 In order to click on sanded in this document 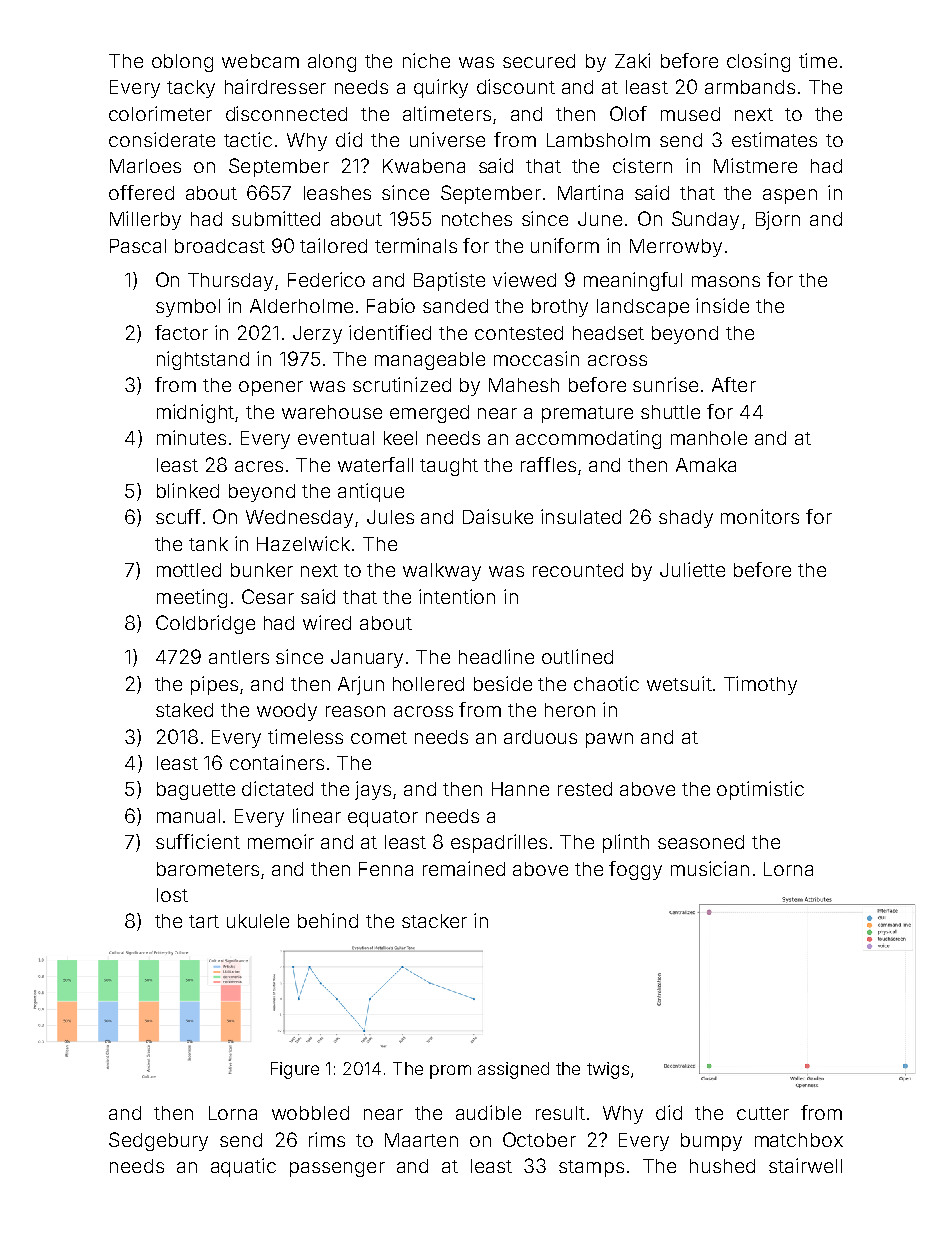, I will do `click(455, 306)`.
